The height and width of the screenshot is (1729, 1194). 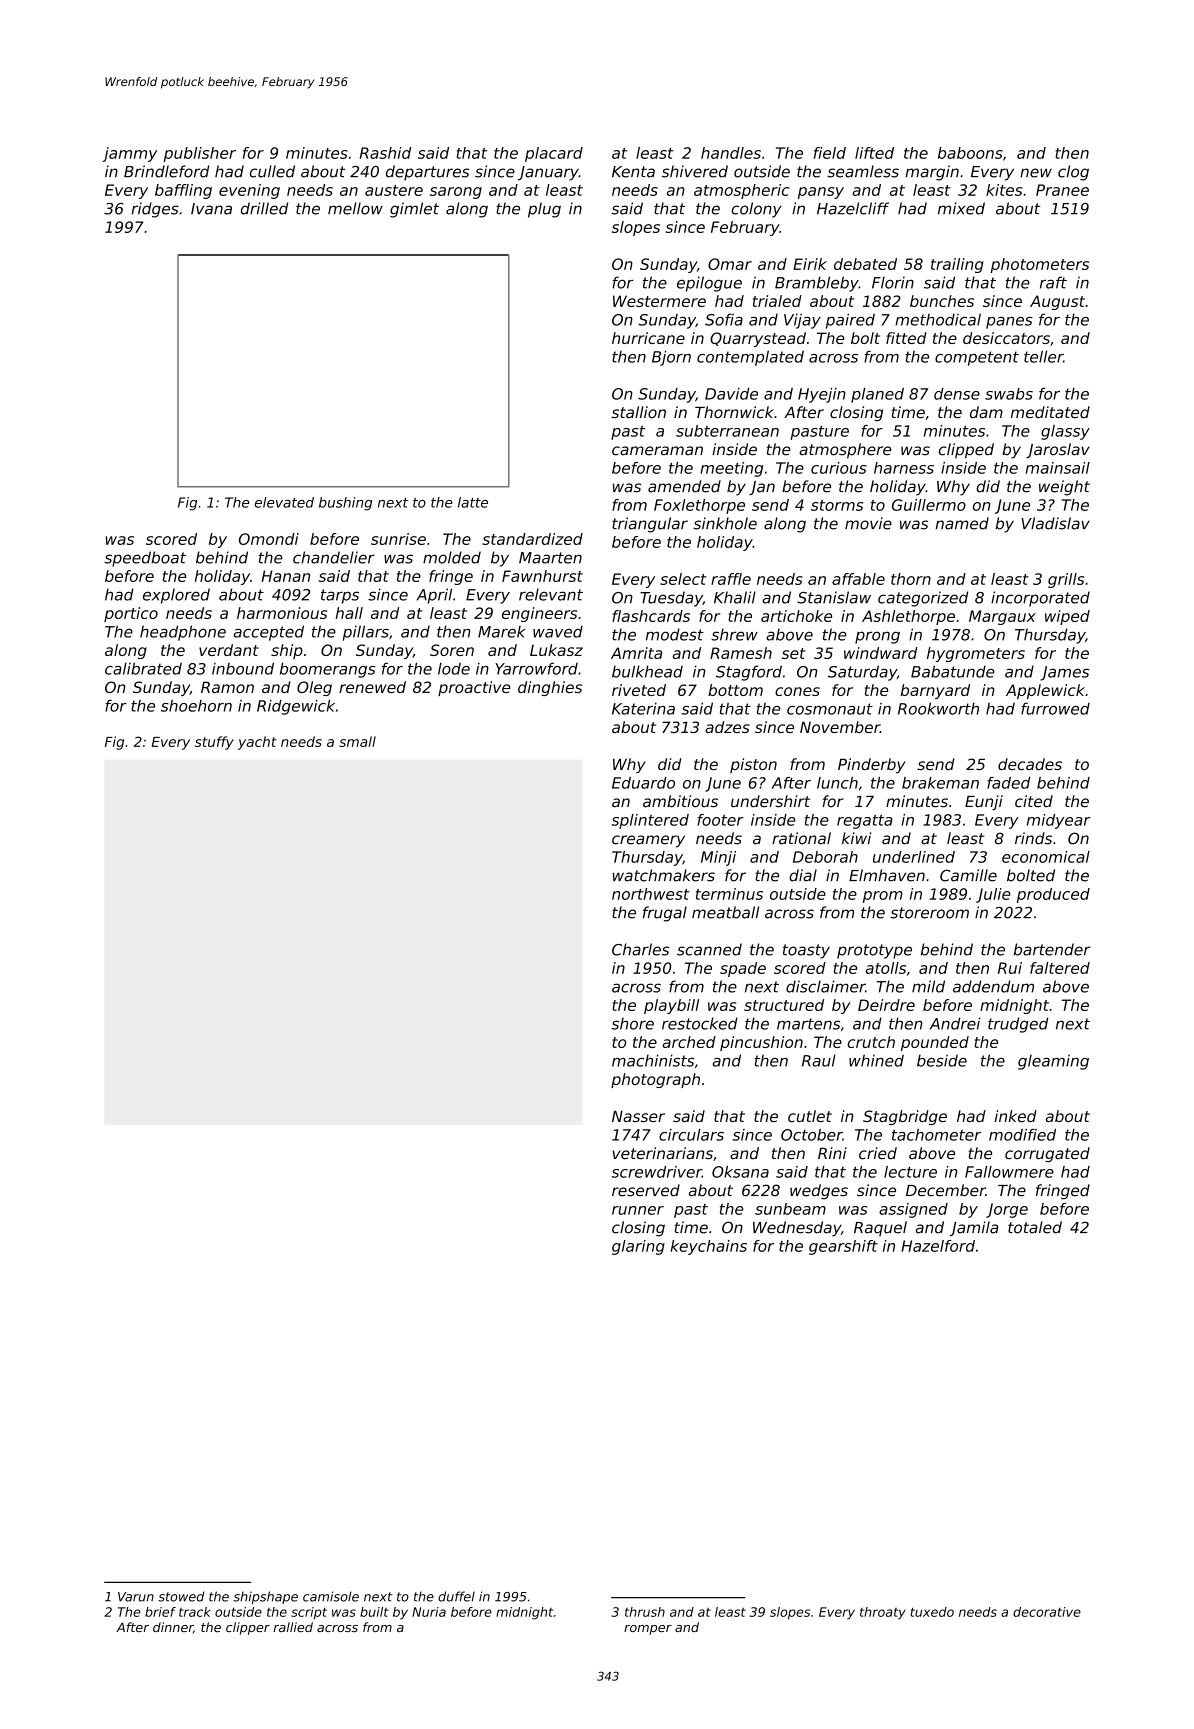 What do you see at coordinates (214, 743) in the screenshot?
I see `stuffy` at bounding box center [214, 743].
